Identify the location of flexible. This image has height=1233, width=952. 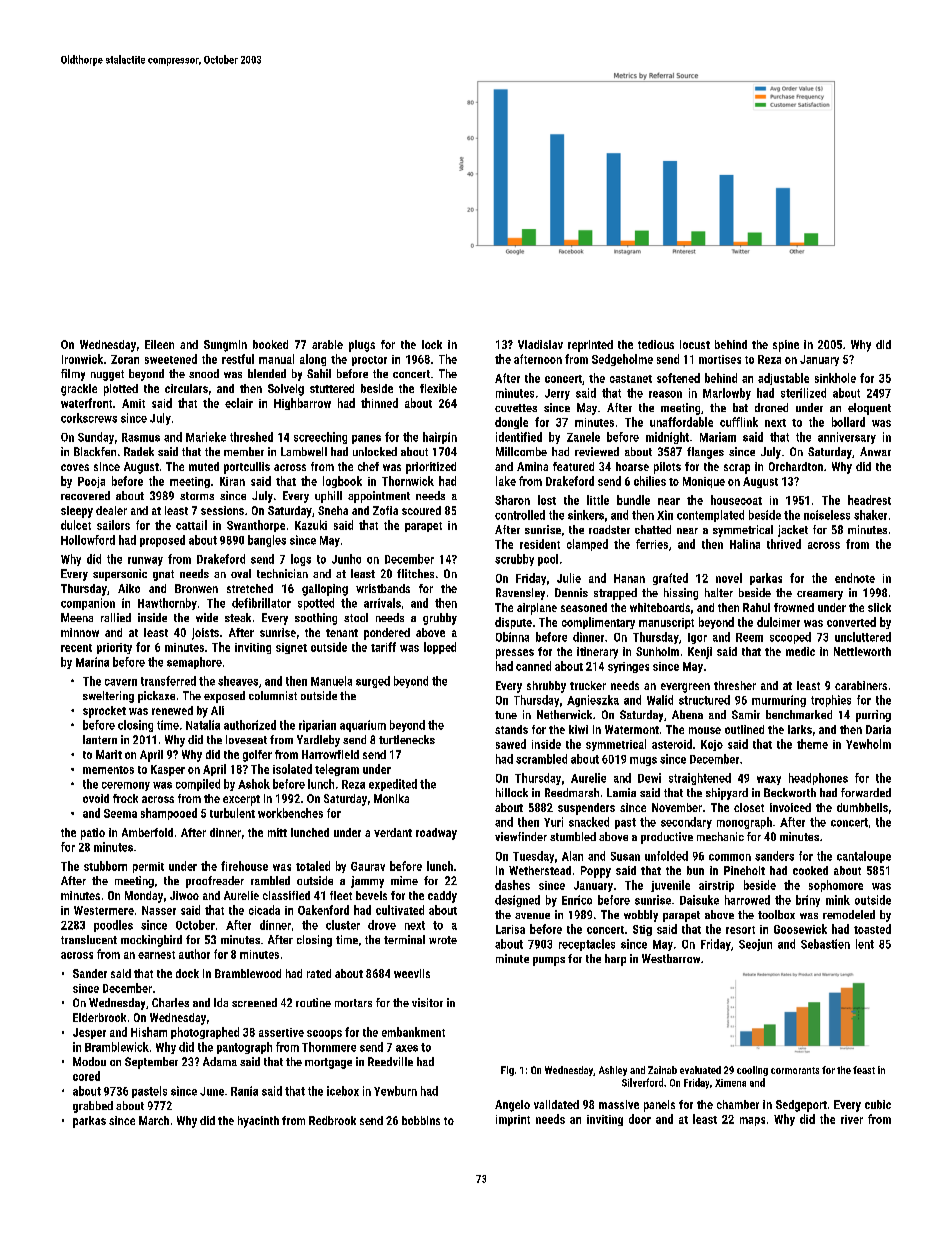
(438, 388).
